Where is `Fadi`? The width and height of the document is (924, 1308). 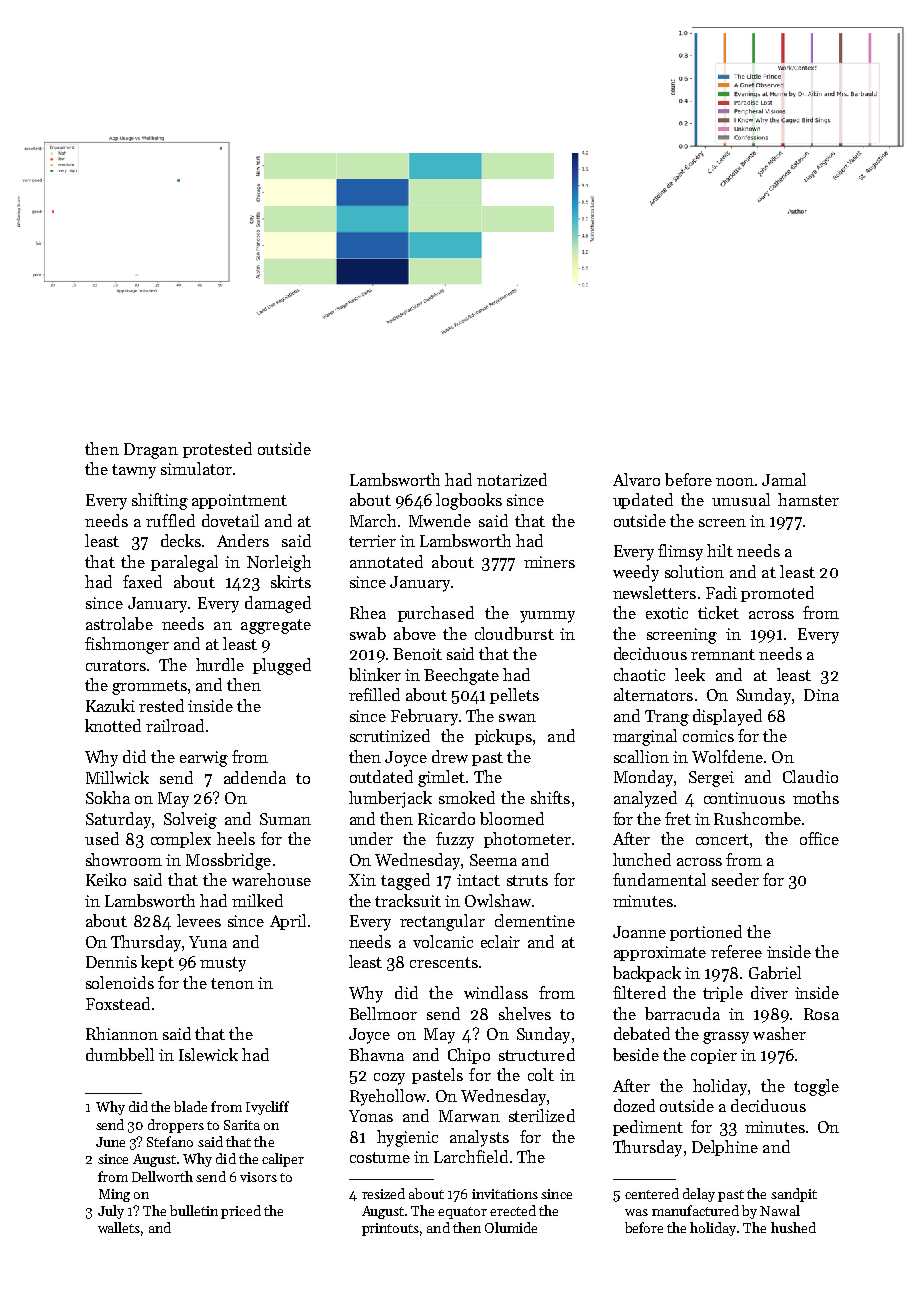
Fadi is located at coordinates (721, 592).
